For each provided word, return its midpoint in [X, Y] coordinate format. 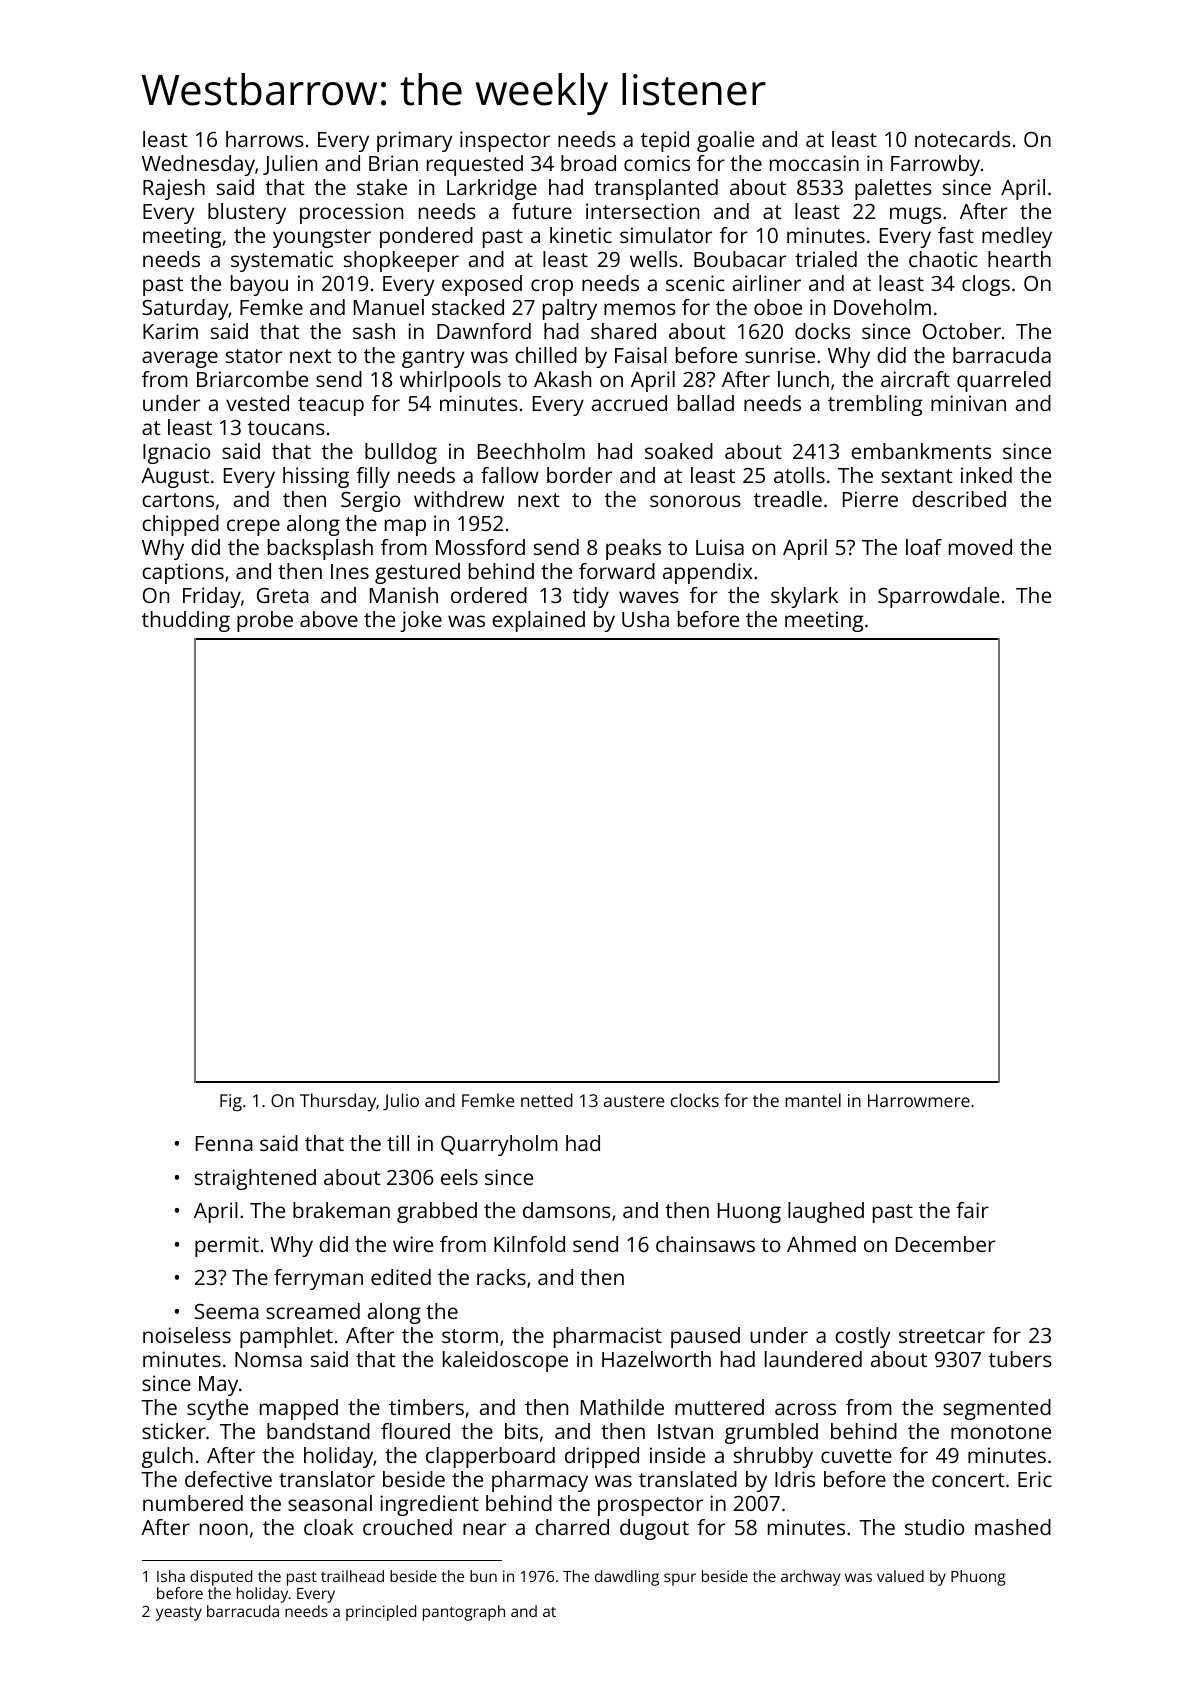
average [180, 359]
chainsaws [705, 1244]
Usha [645, 619]
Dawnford [484, 331]
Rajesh [174, 189]
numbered [193, 1503]
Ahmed [821, 1244]
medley [1017, 237]
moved [980, 547]
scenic [695, 283]
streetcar [942, 1336]
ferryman [318, 1279]
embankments [921, 451]
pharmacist [608, 1337]
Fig [231, 1102]
